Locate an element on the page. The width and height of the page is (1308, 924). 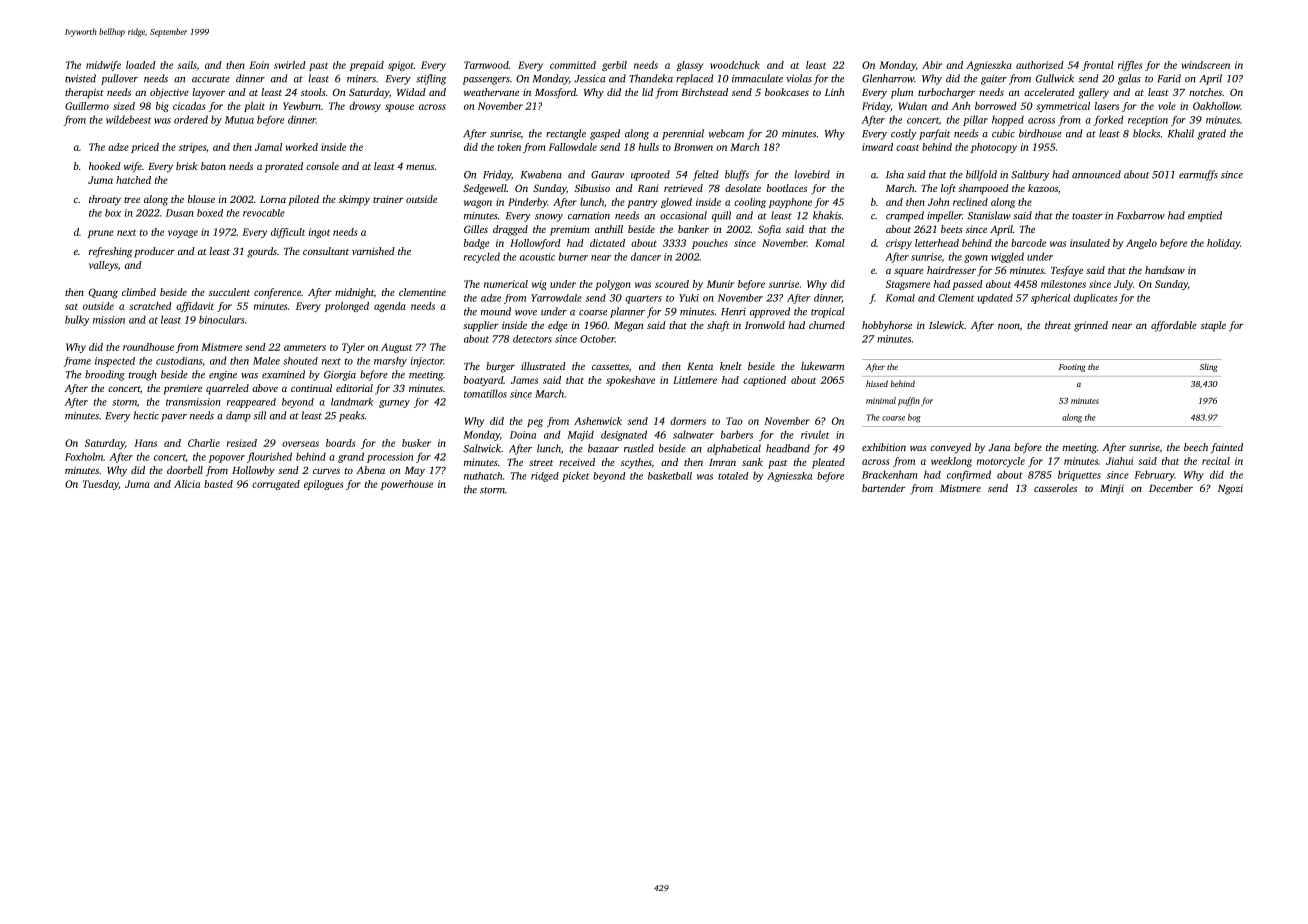
hatched is located at coordinates (133, 180).
